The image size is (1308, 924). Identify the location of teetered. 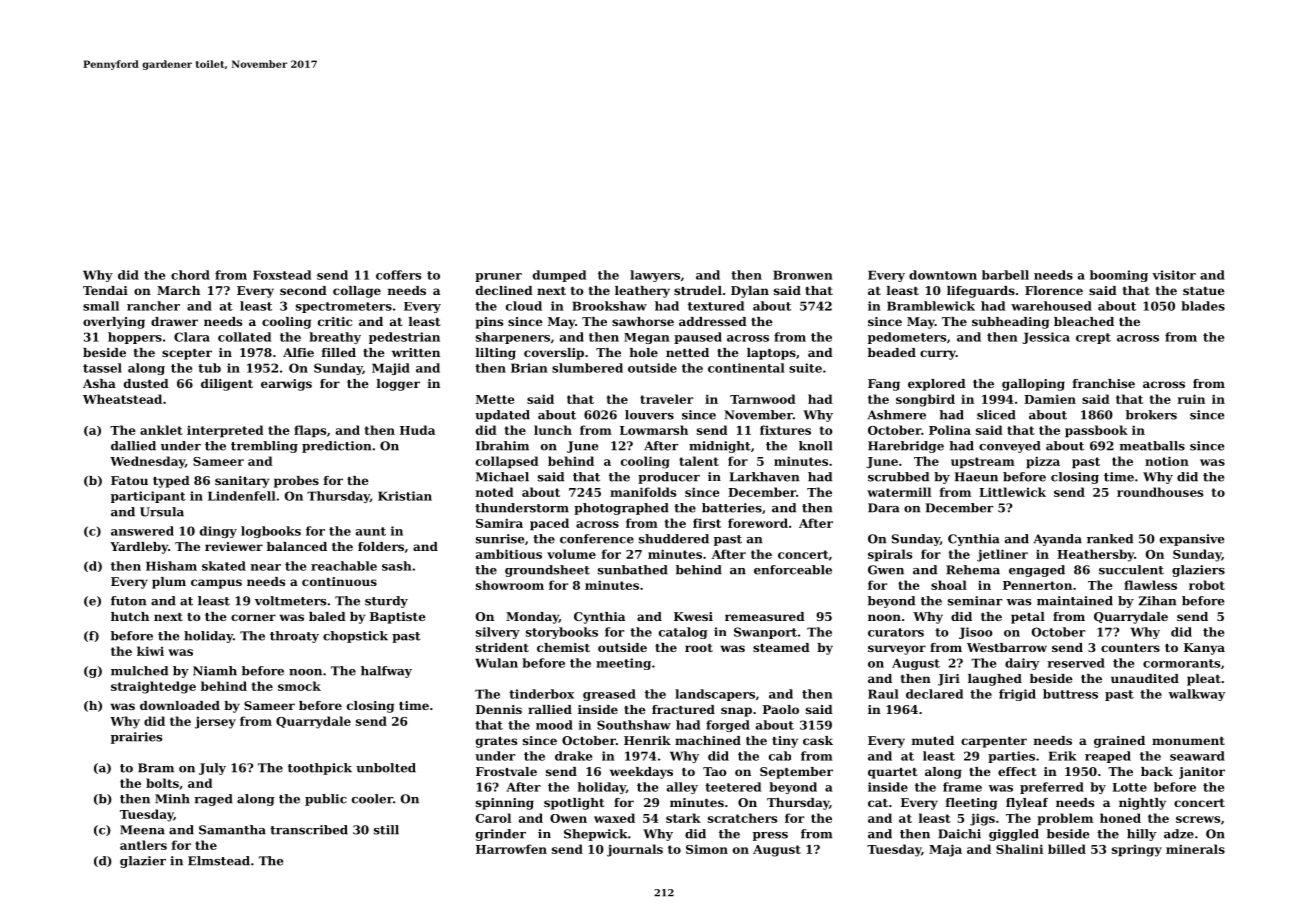
(733, 787).
